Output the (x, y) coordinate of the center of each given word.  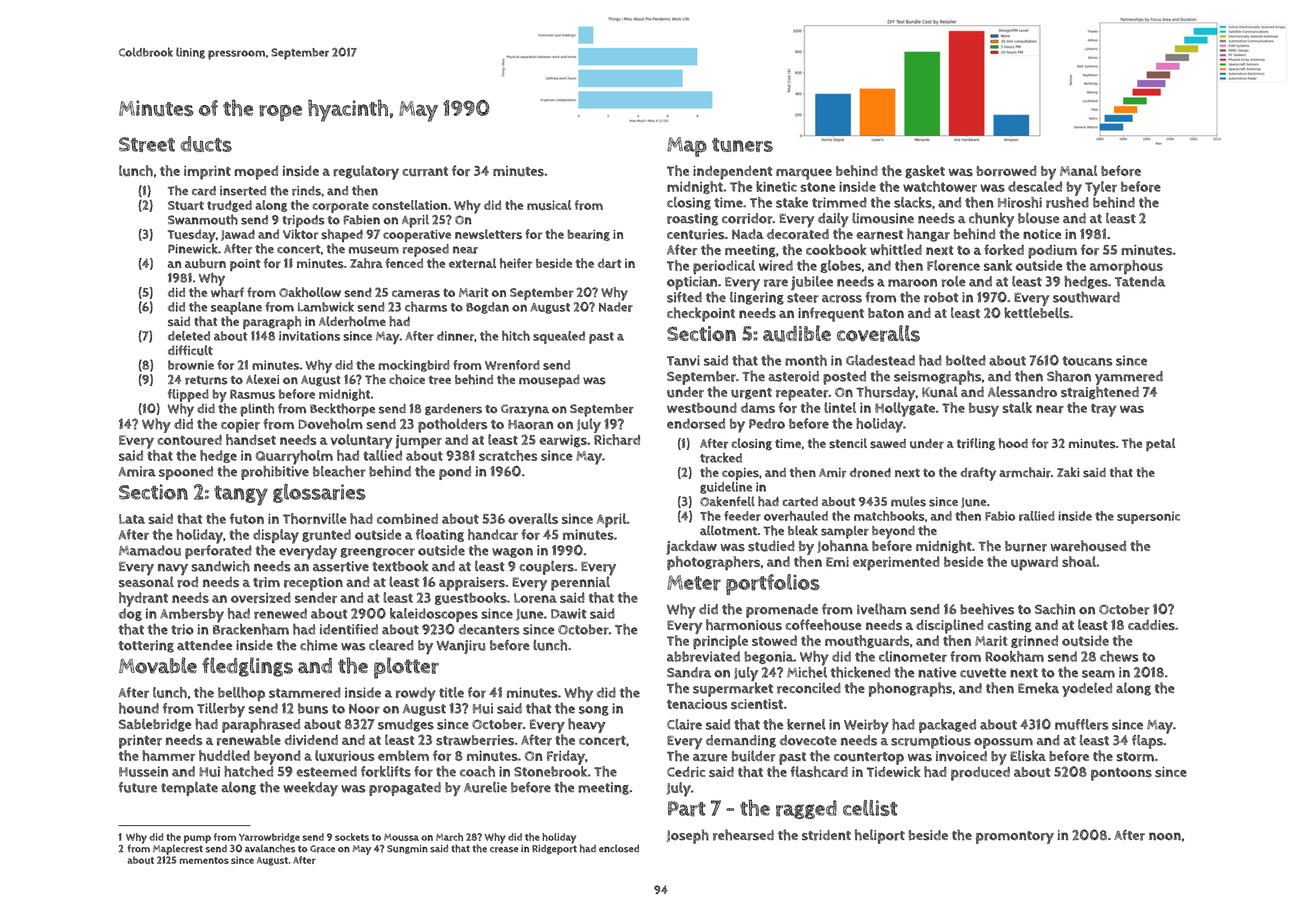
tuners (742, 145)
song (594, 711)
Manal (1078, 170)
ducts (206, 144)
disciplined (950, 626)
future (138, 787)
